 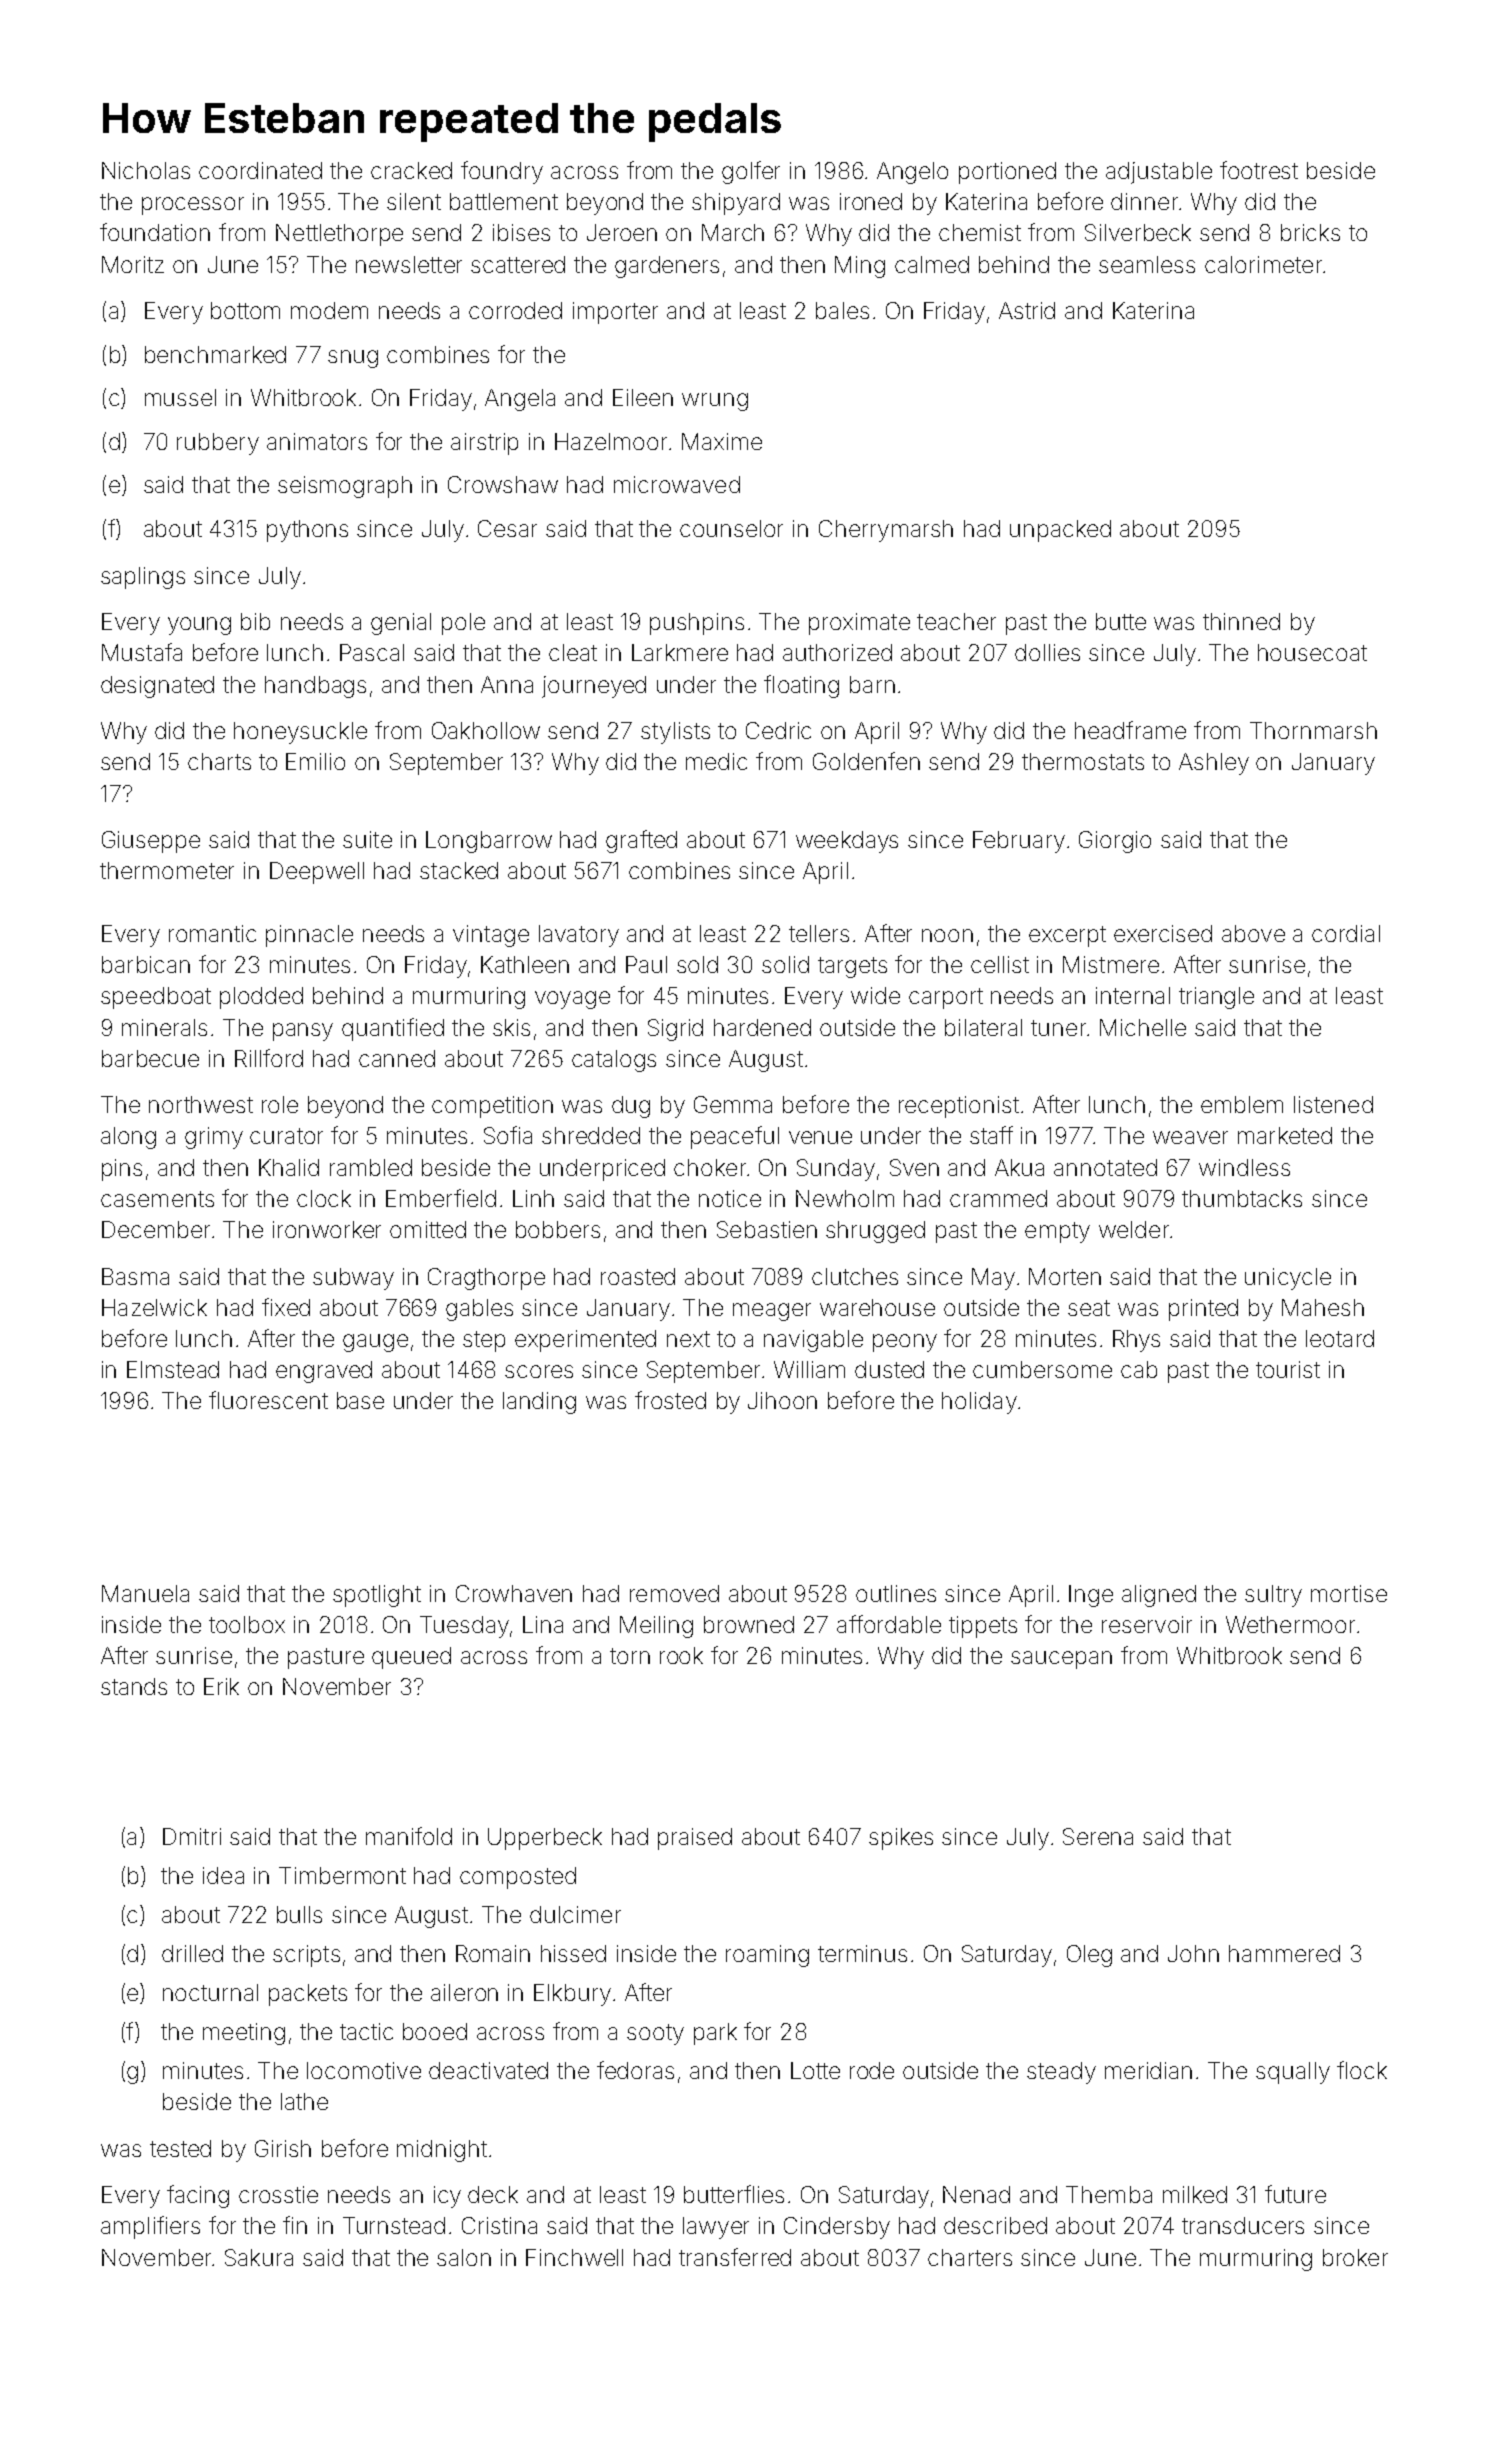 What do you see at coordinates (300, 733) in the screenshot?
I see `honeysuckle` at bounding box center [300, 733].
